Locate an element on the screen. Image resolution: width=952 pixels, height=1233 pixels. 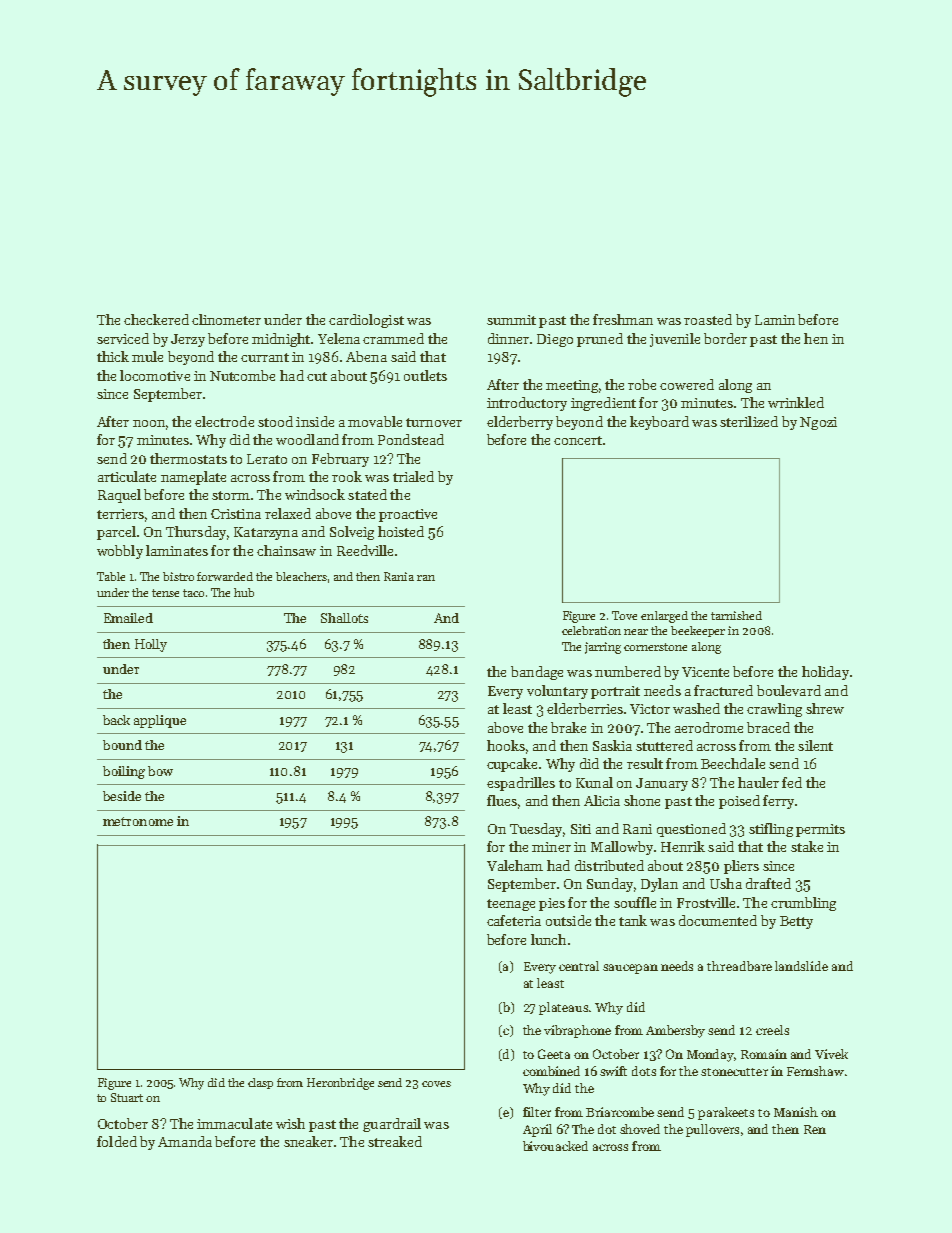
cupcake is located at coordinates (512, 765).
